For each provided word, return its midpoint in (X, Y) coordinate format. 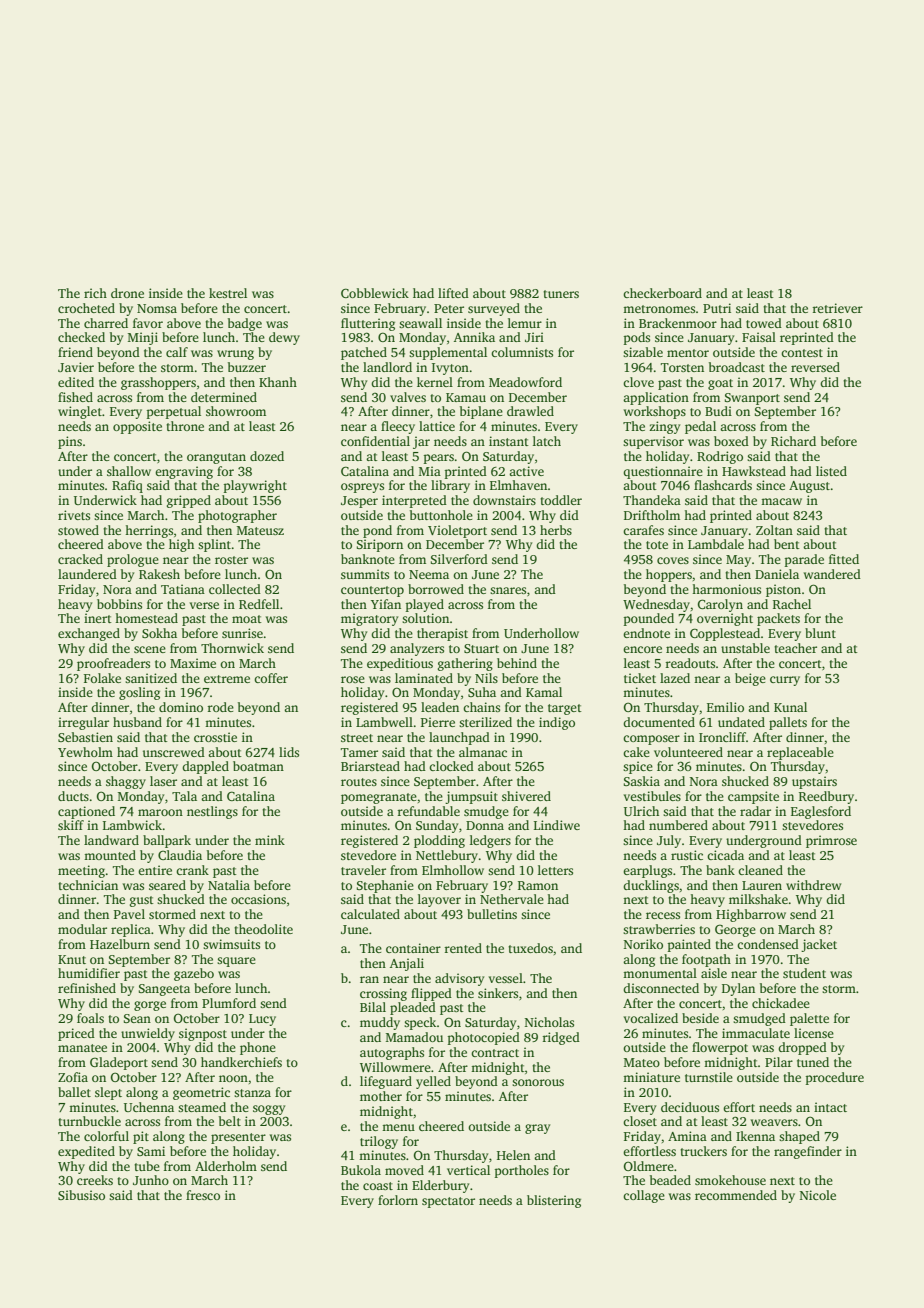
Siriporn (380, 545)
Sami (151, 1151)
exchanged (89, 634)
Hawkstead (754, 471)
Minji (143, 338)
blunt (820, 633)
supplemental (448, 353)
